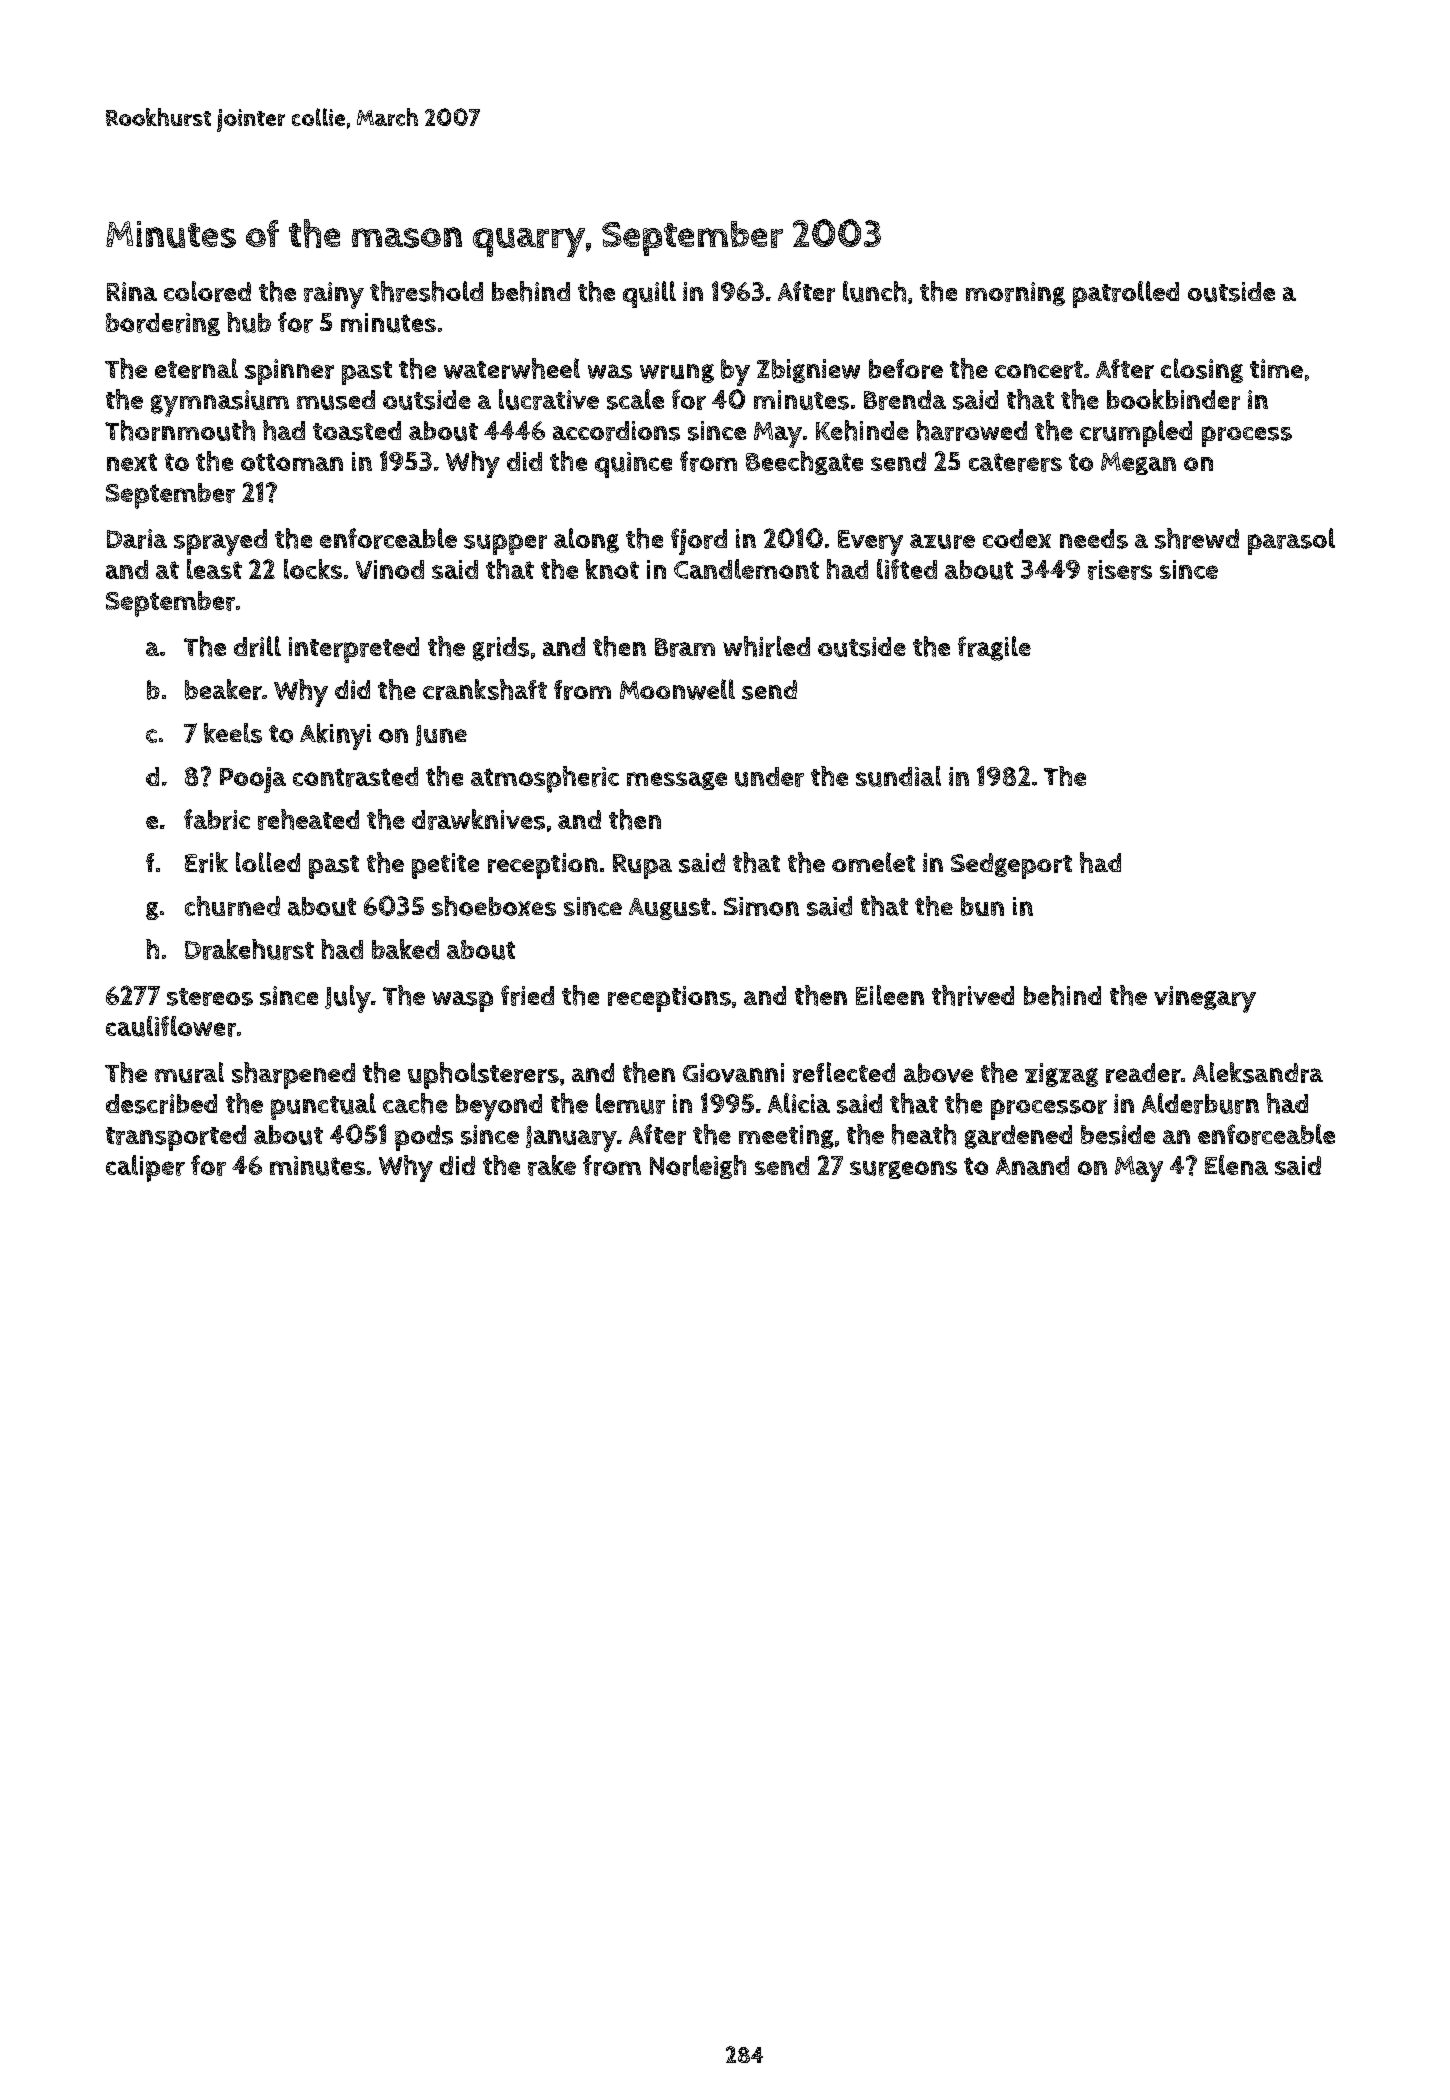 Image resolution: width=1450 pixels, height=2100 pixels. Describe the element at coordinates (161, 1104) in the screenshot. I see `described` at that location.
